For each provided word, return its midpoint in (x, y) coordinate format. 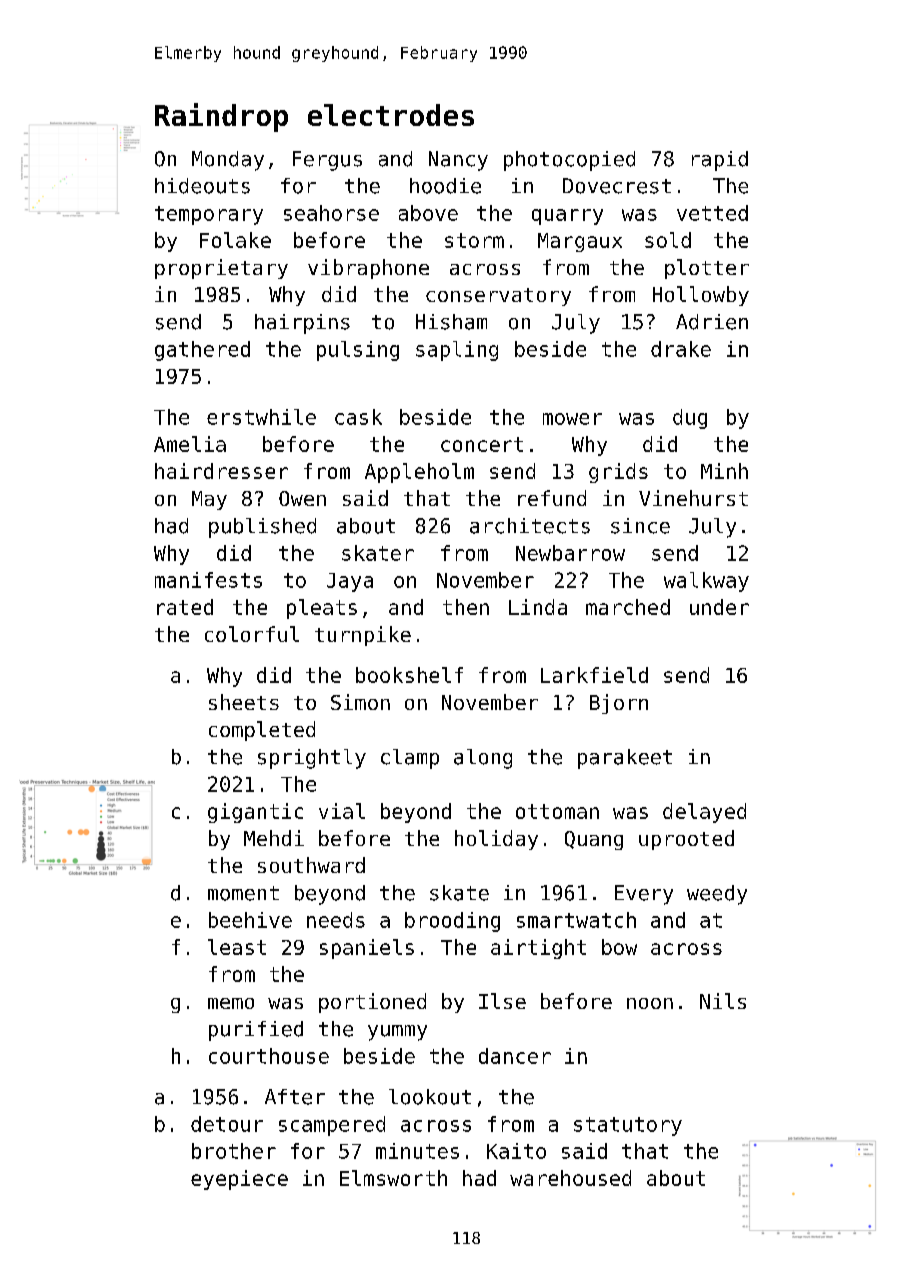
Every (644, 895)
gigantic (255, 813)
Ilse (502, 1001)
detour (227, 1124)
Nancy (458, 161)
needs (336, 920)
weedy (717, 895)
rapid (720, 161)
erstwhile (261, 417)
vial (342, 811)
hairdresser (221, 471)
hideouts (202, 186)
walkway (706, 582)
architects (530, 526)
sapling (457, 351)
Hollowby (701, 296)
